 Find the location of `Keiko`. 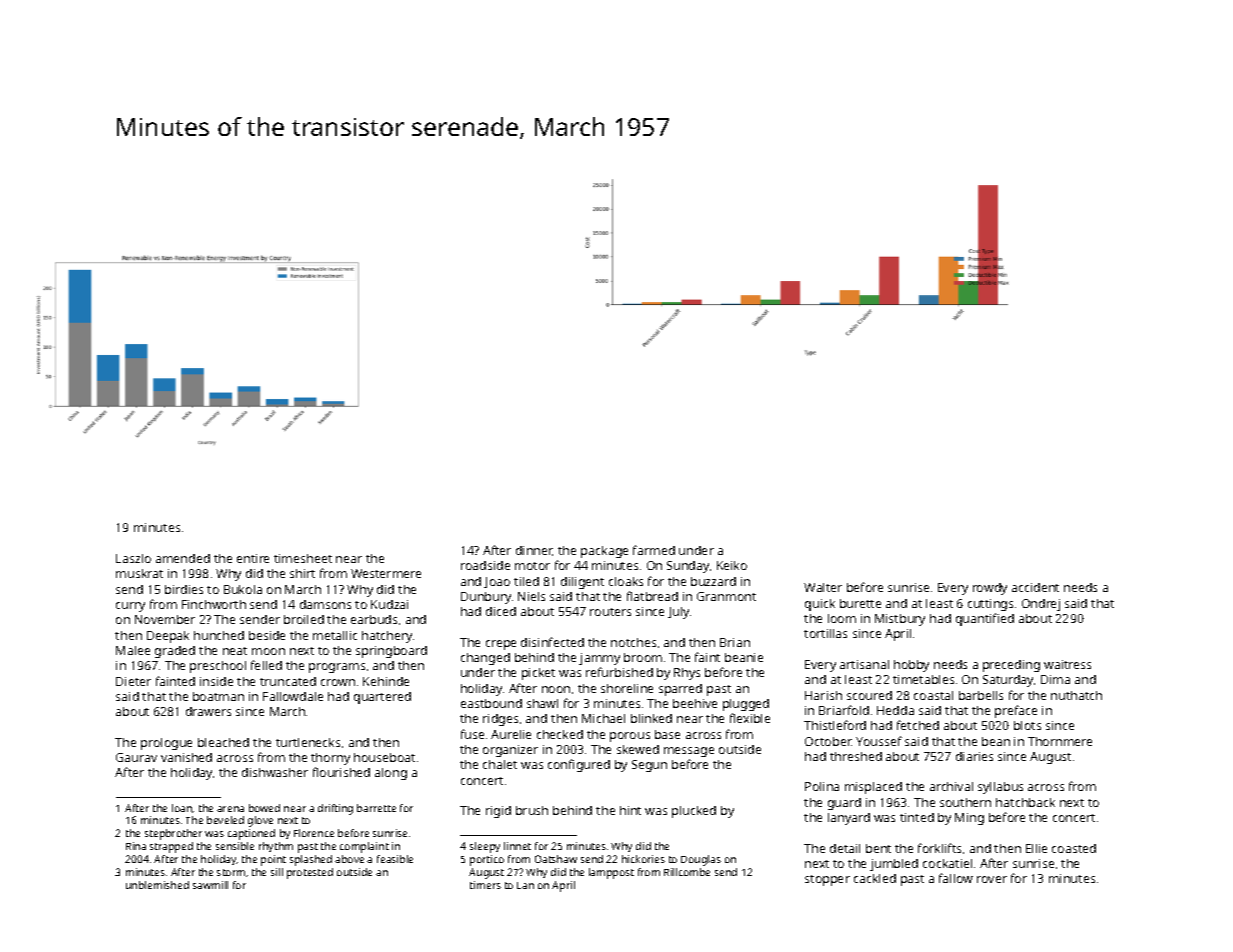

Keiko is located at coordinates (732, 565).
